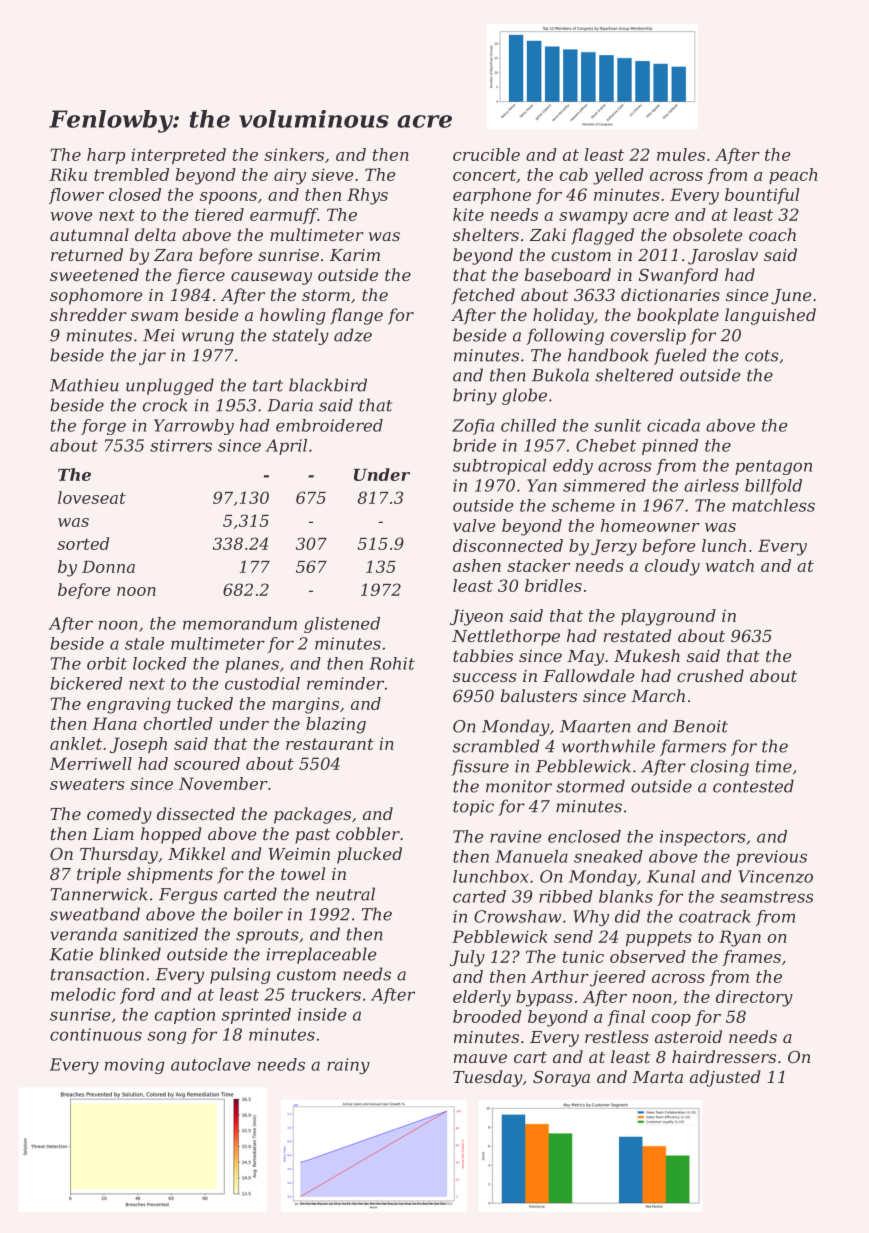 The width and height of the screenshot is (869, 1233). I want to click on hairdressers, so click(724, 1056).
